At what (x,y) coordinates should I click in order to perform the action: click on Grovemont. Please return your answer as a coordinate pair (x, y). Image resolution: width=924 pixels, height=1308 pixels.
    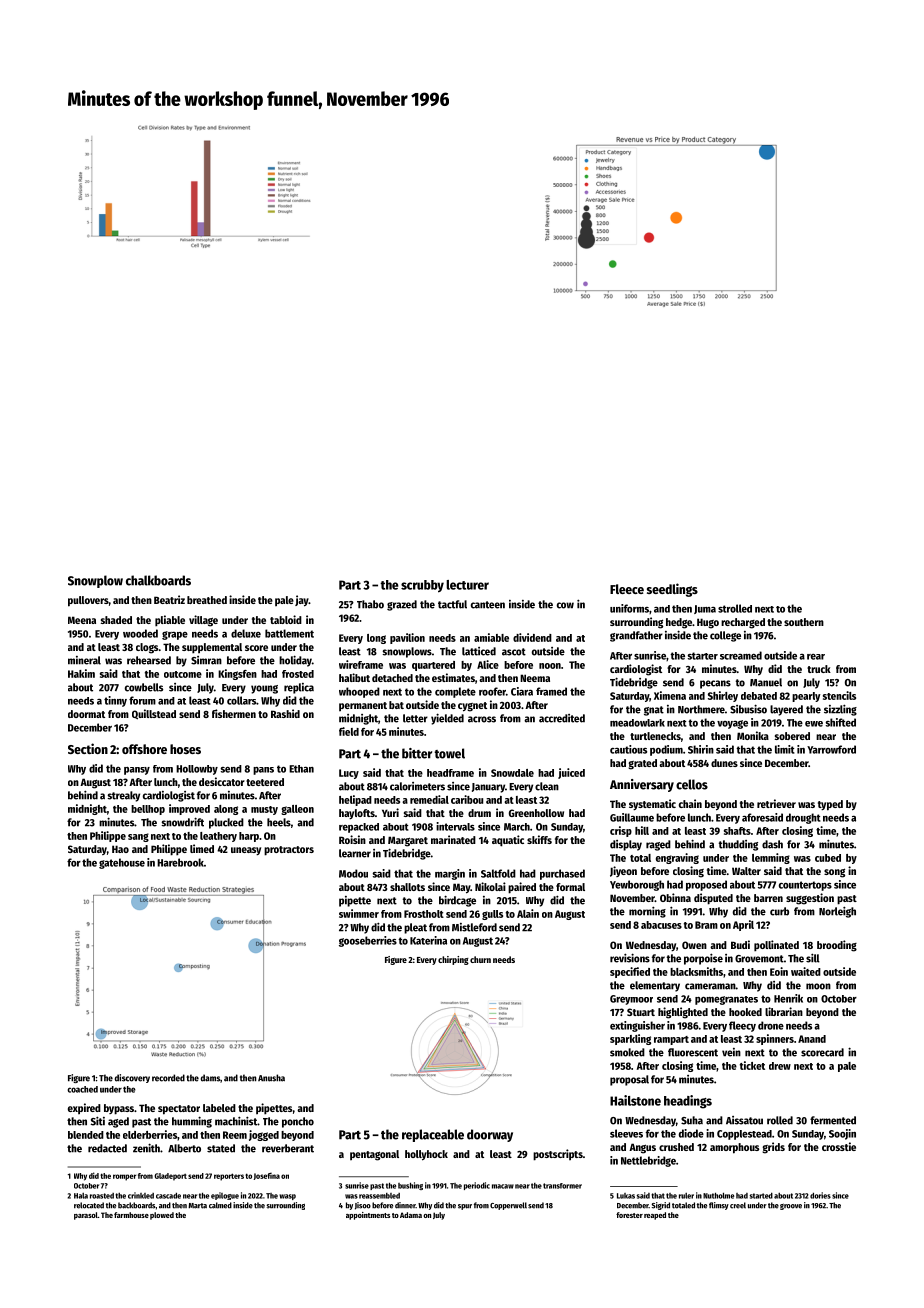
    Looking at the image, I should click on (759, 959).
